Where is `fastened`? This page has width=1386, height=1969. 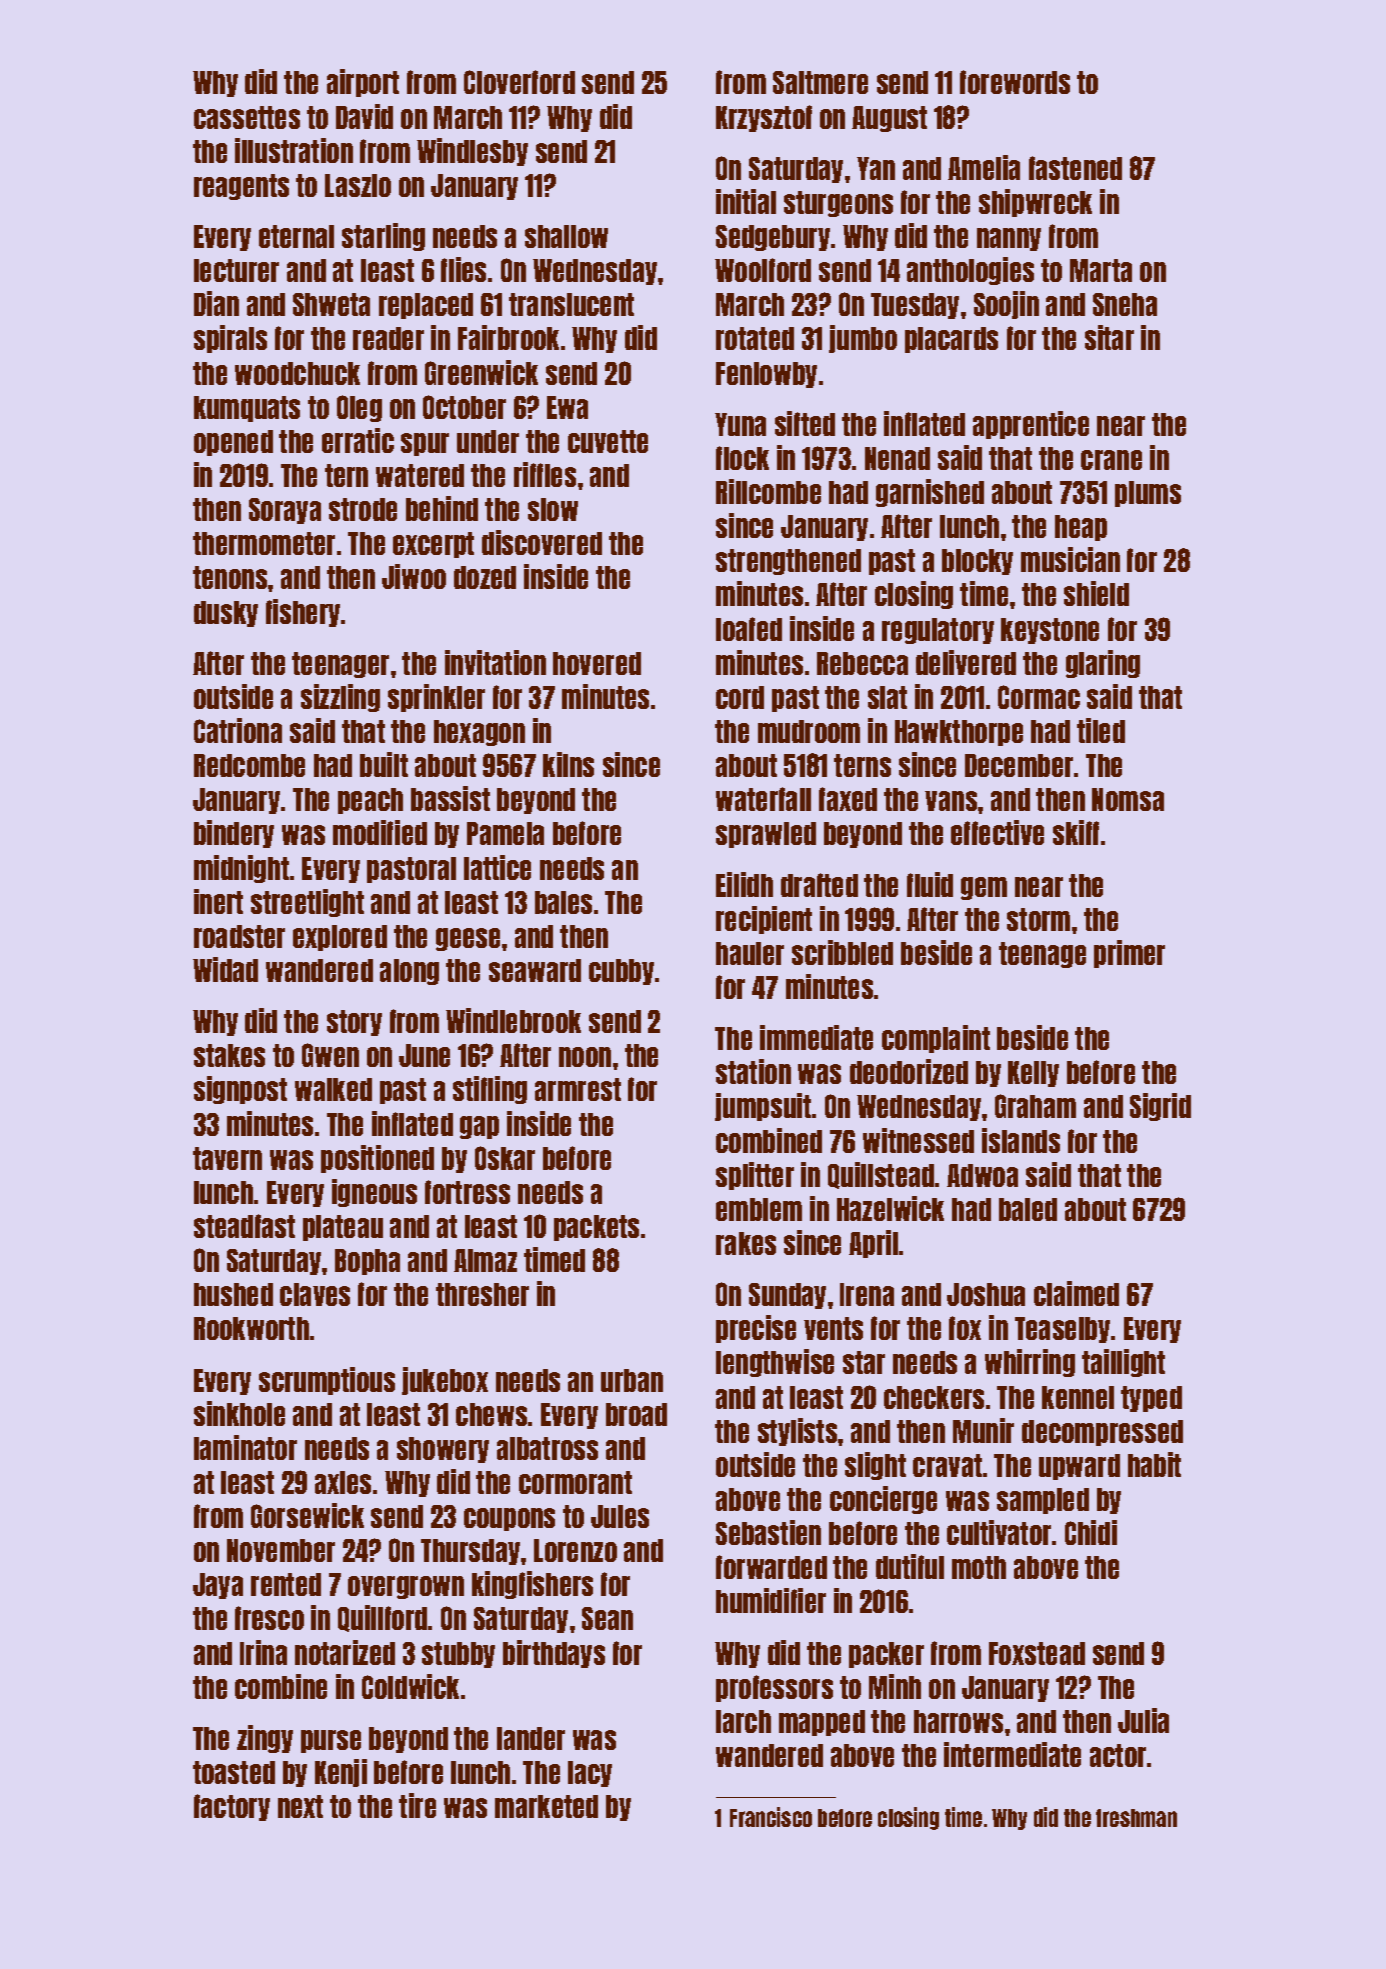 fastened is located at coordinates (1075, 168).
